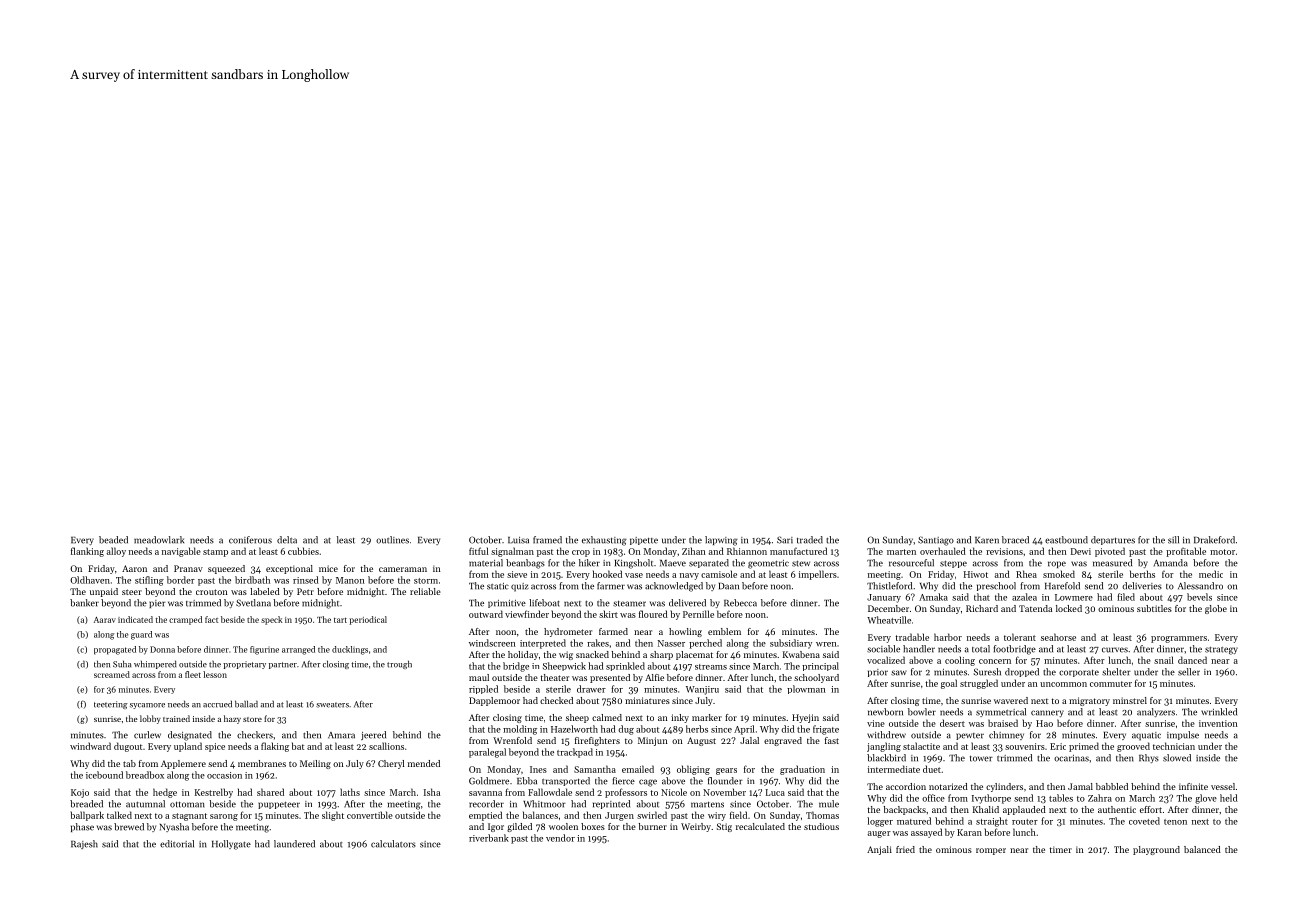 This screenshot has height=924, width=1308. I want to click on crouton, so click(211, 592).
